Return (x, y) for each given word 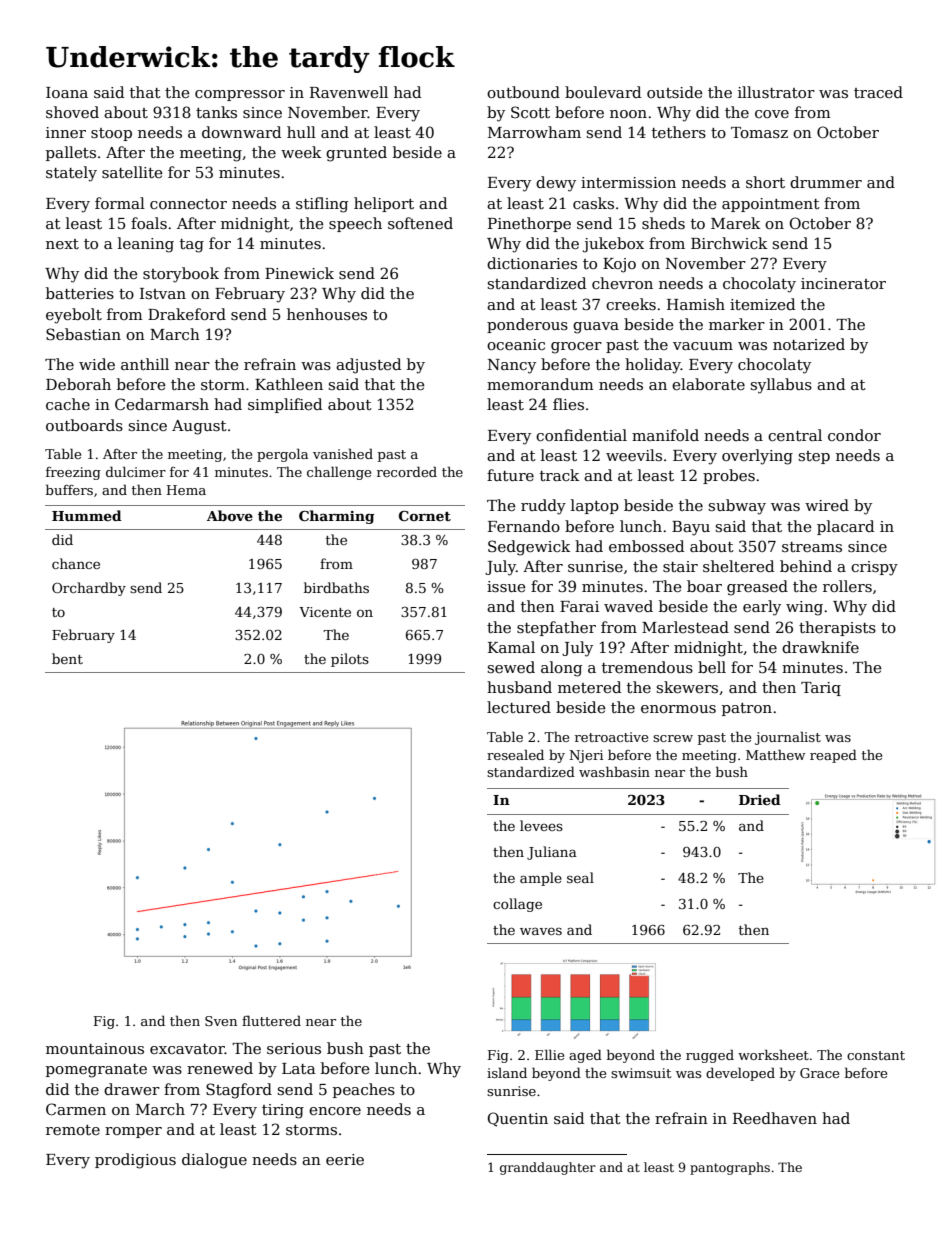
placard (845, 527)
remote (73, 1130)
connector (188, 204)
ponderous (527, 325)
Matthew (775, 754)
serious (294, 1048)
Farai (579, 606)
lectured (519, 707)
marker (737, 324)
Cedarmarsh (162, 404)
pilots (350, 660)
